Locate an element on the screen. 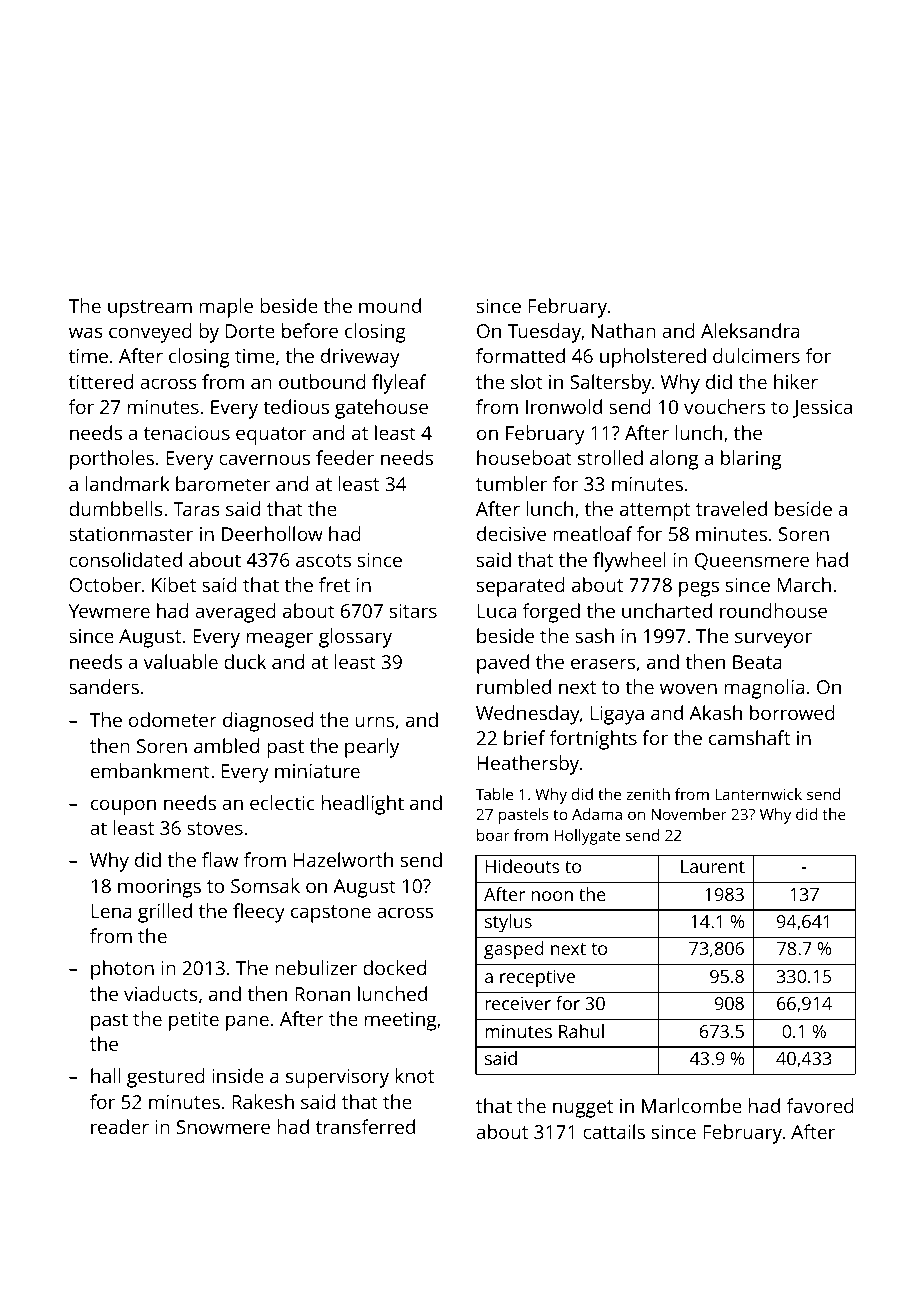 The height and width of the screenshot is (1311, 924). mound is located at coordinates (390, 305).
